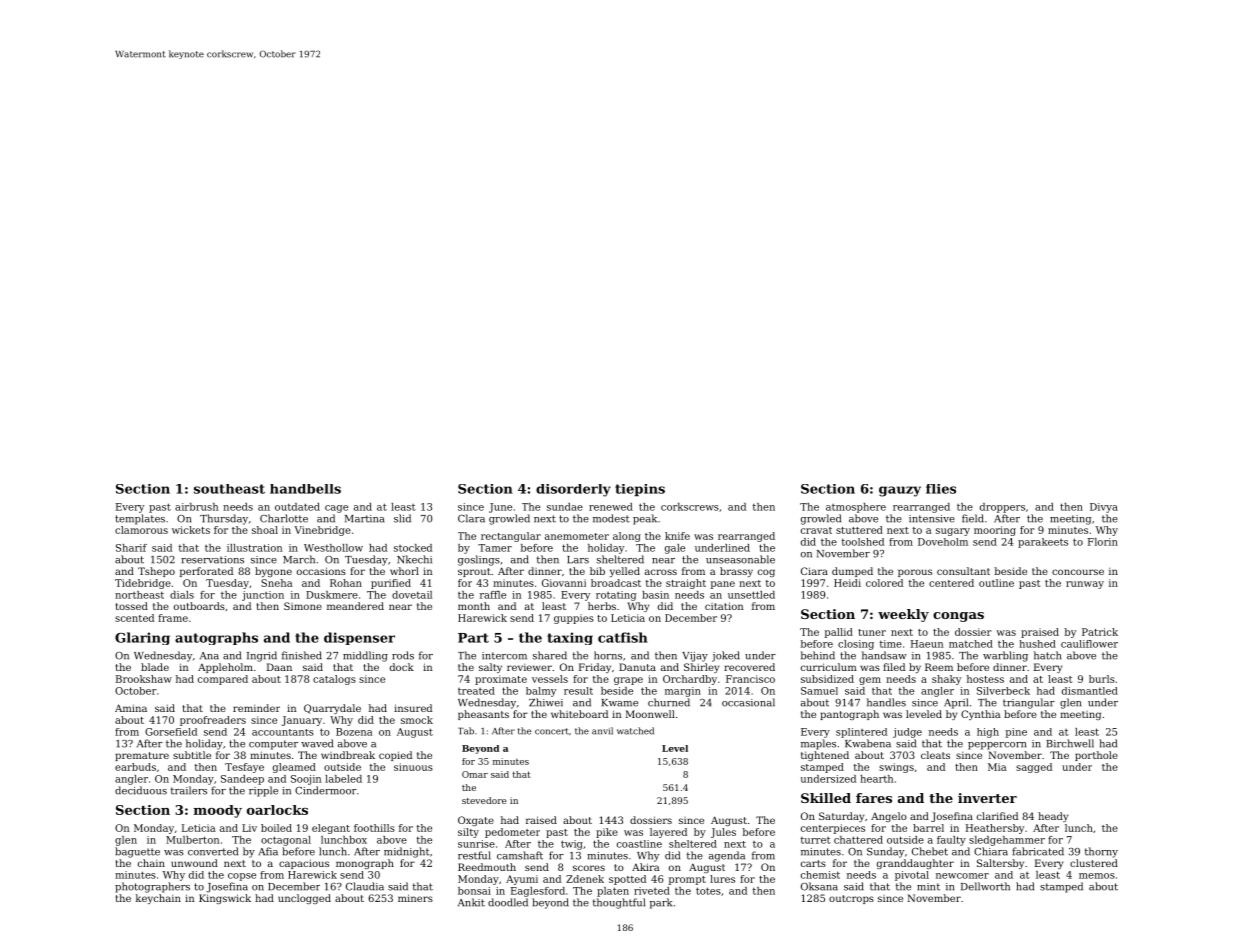  Describe the element at coordinates (305, 489) in the page. I see `handbells` at that location.
